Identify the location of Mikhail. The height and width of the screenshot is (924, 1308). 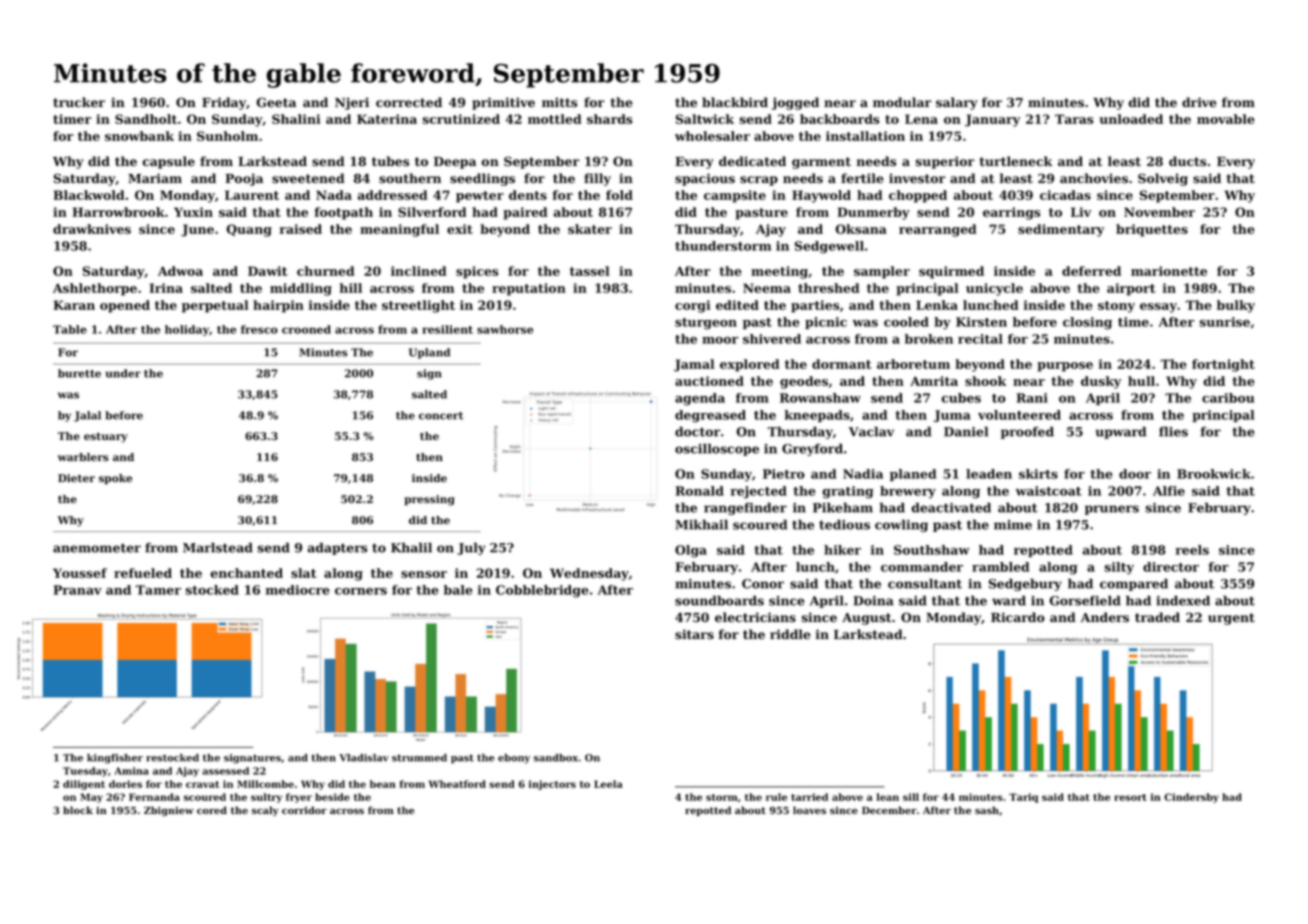
(701, 524).
